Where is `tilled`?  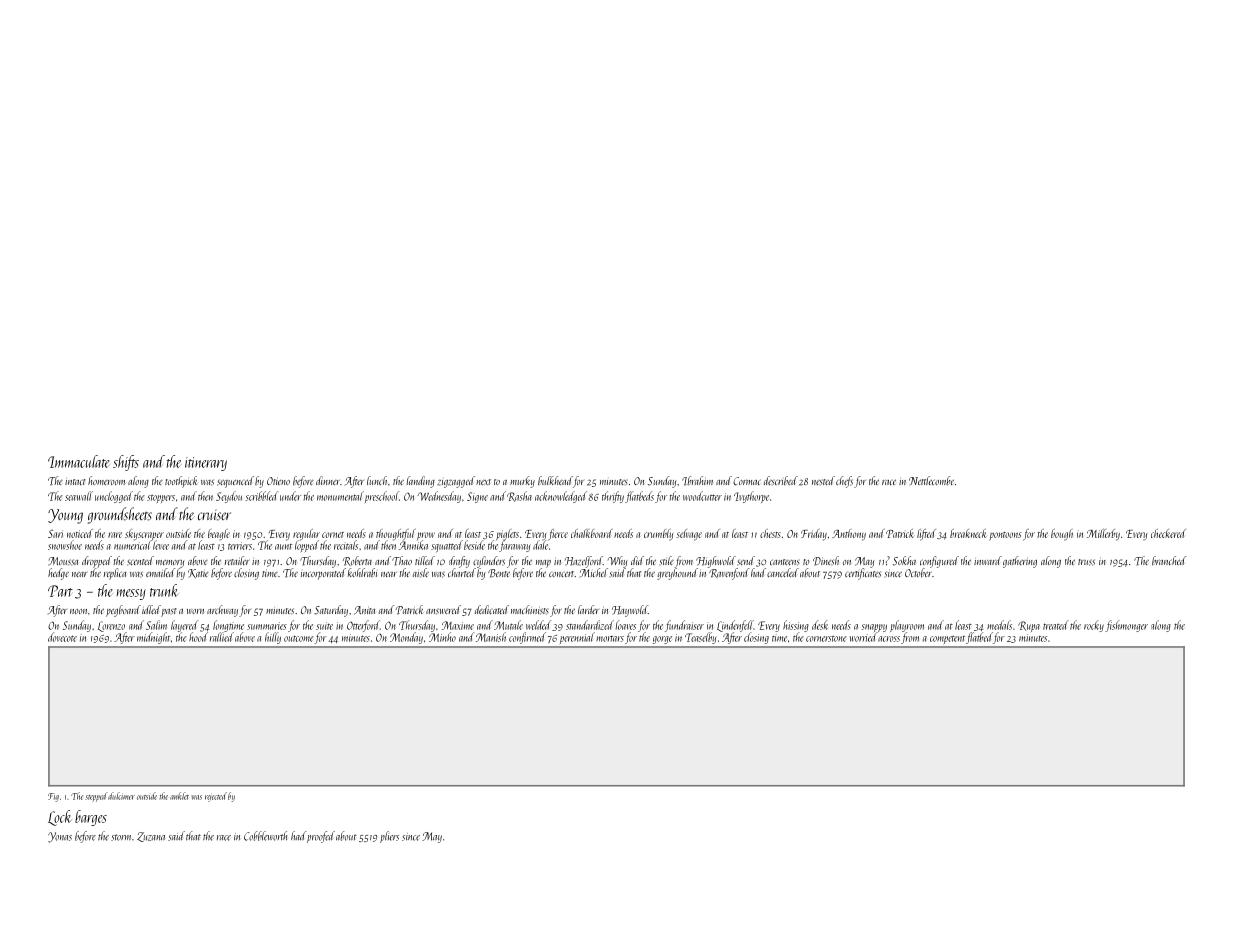 tilled is located at coordinates (425, 560).
